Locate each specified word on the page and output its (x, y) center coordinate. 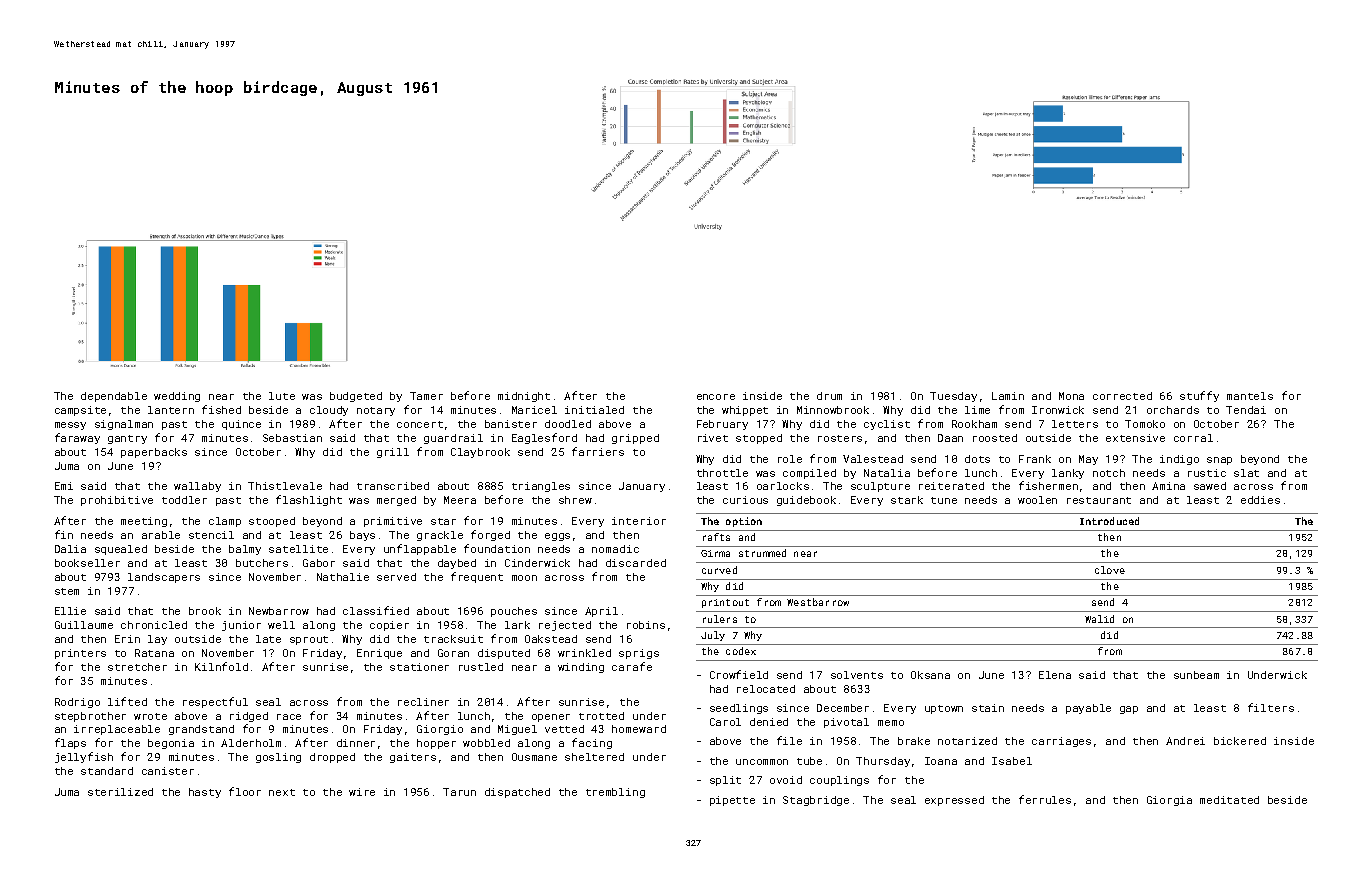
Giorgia (1169, 801)
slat (1246, 473)
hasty (205, 793)
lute (282, 396)
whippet (745, 411)
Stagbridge (816, 801)
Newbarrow (279, 611)
